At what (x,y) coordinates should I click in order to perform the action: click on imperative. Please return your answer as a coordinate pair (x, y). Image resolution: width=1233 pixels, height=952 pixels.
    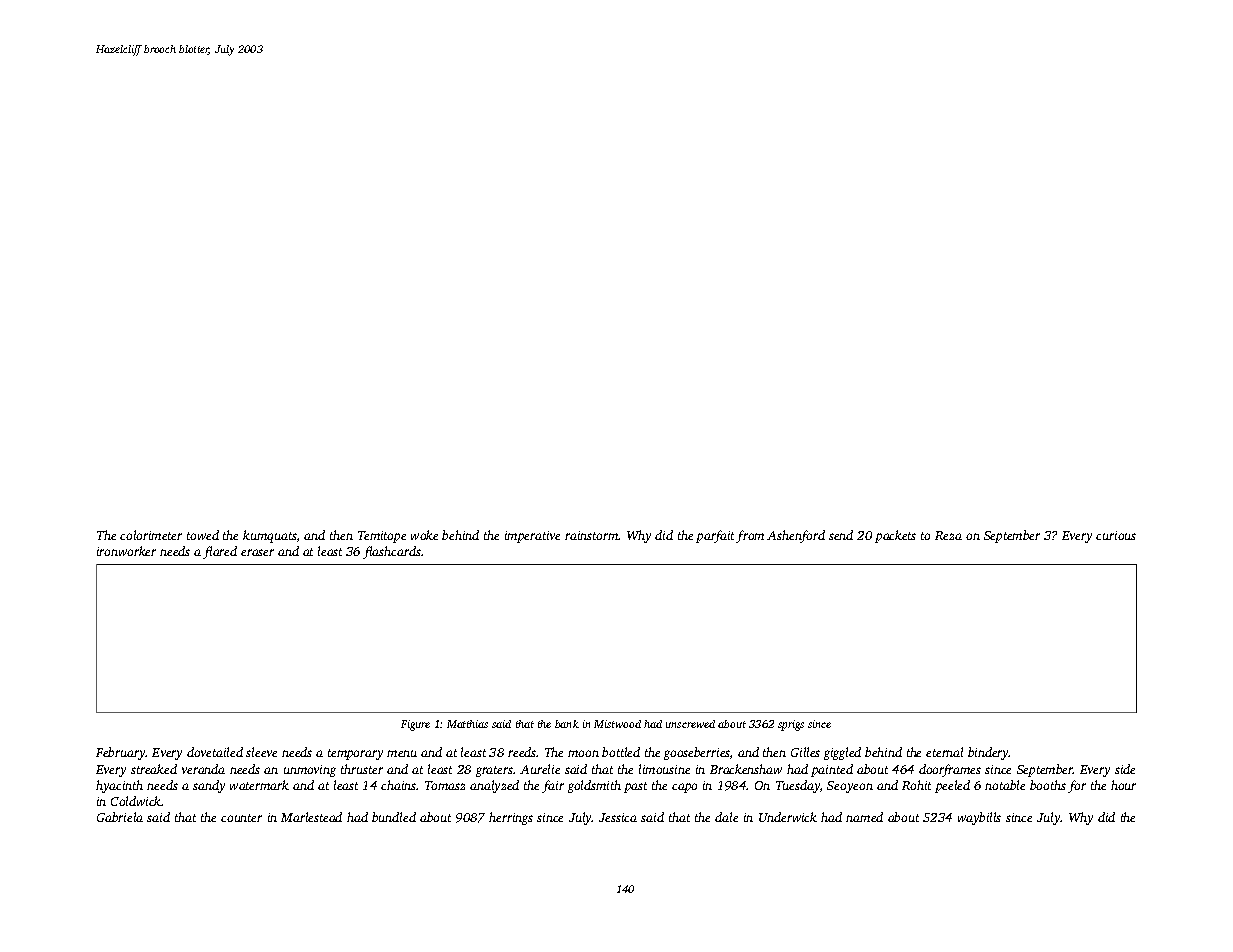
    Looking at the image, I should click on (532, 537).
